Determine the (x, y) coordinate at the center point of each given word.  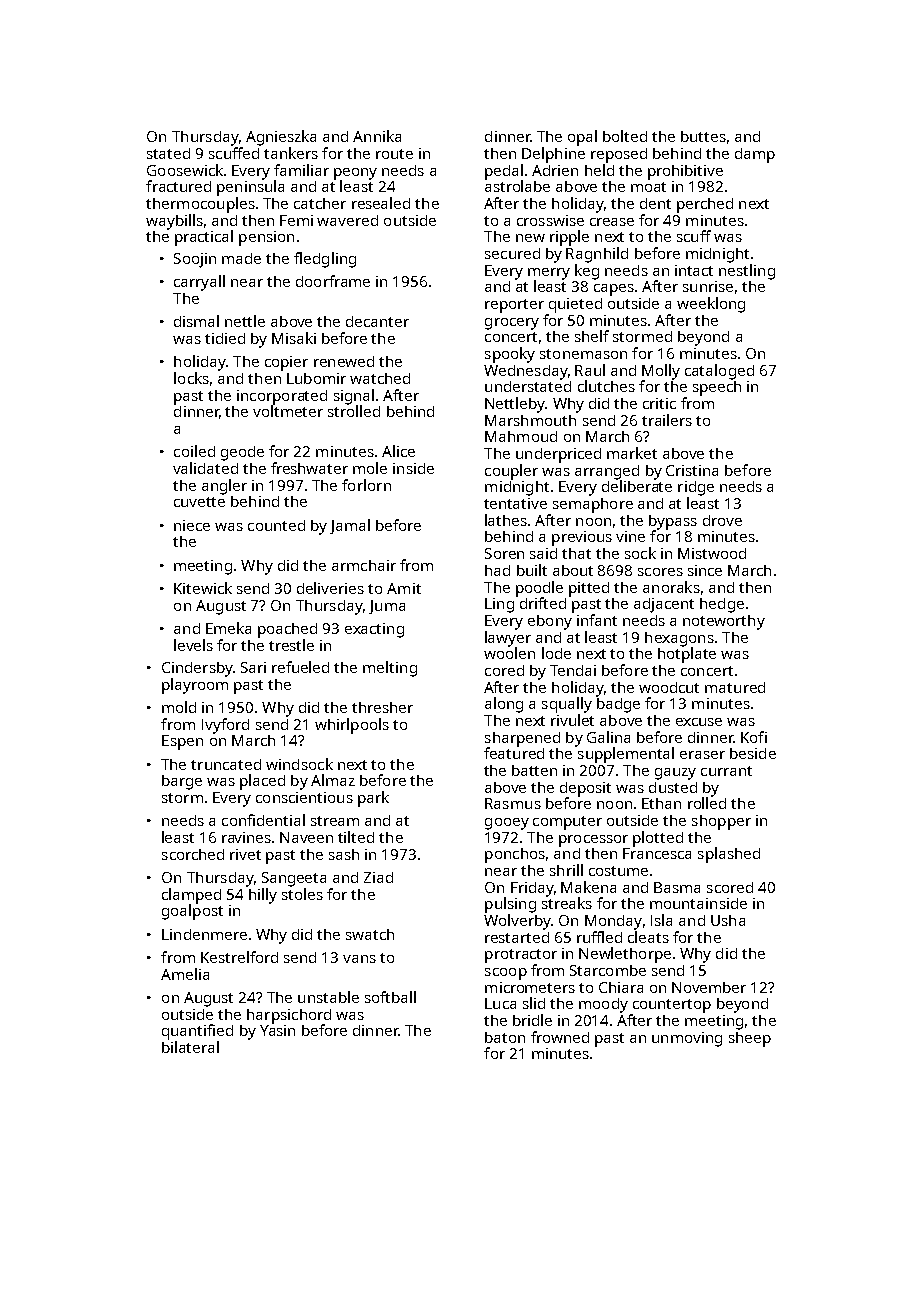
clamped (191, 896)
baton (505, 1037)
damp (755, 155)
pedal (504, 172)
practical (204, 238)
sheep (750, 1039)
